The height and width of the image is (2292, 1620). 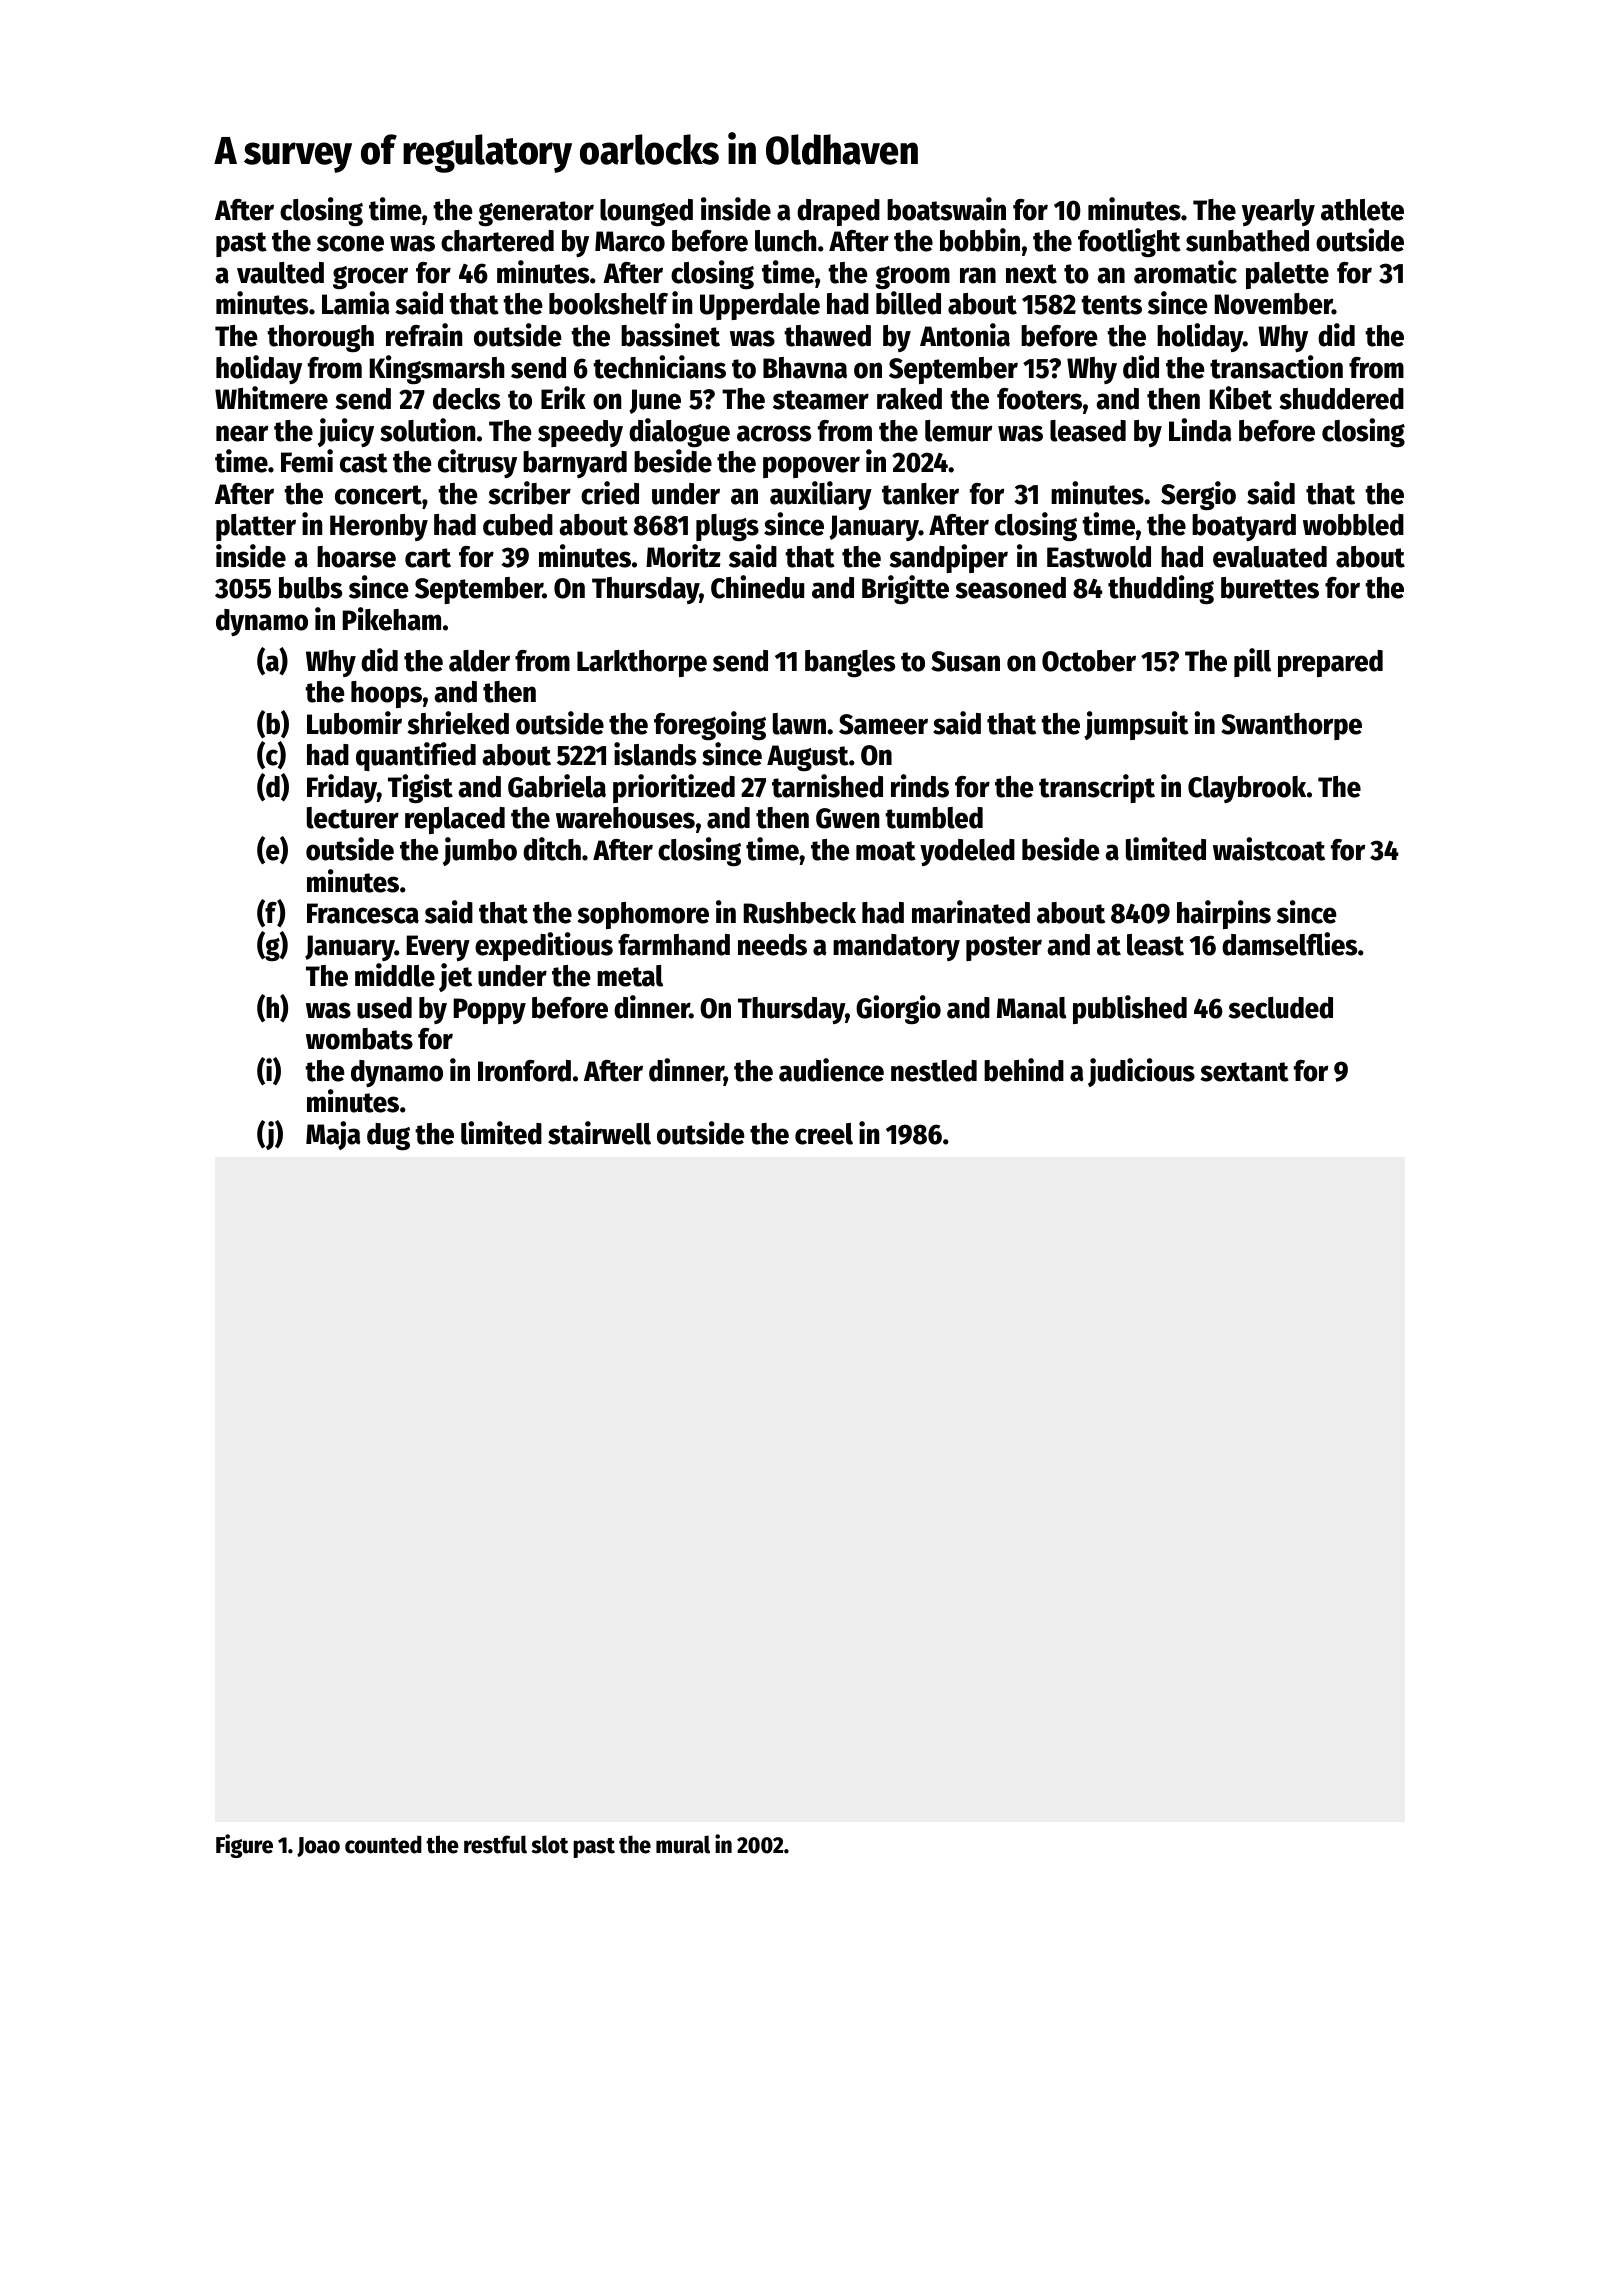 What do you see at coordinates (244, 1846) in the image?
I see `Figure` at bounding box center [244, 1846].
